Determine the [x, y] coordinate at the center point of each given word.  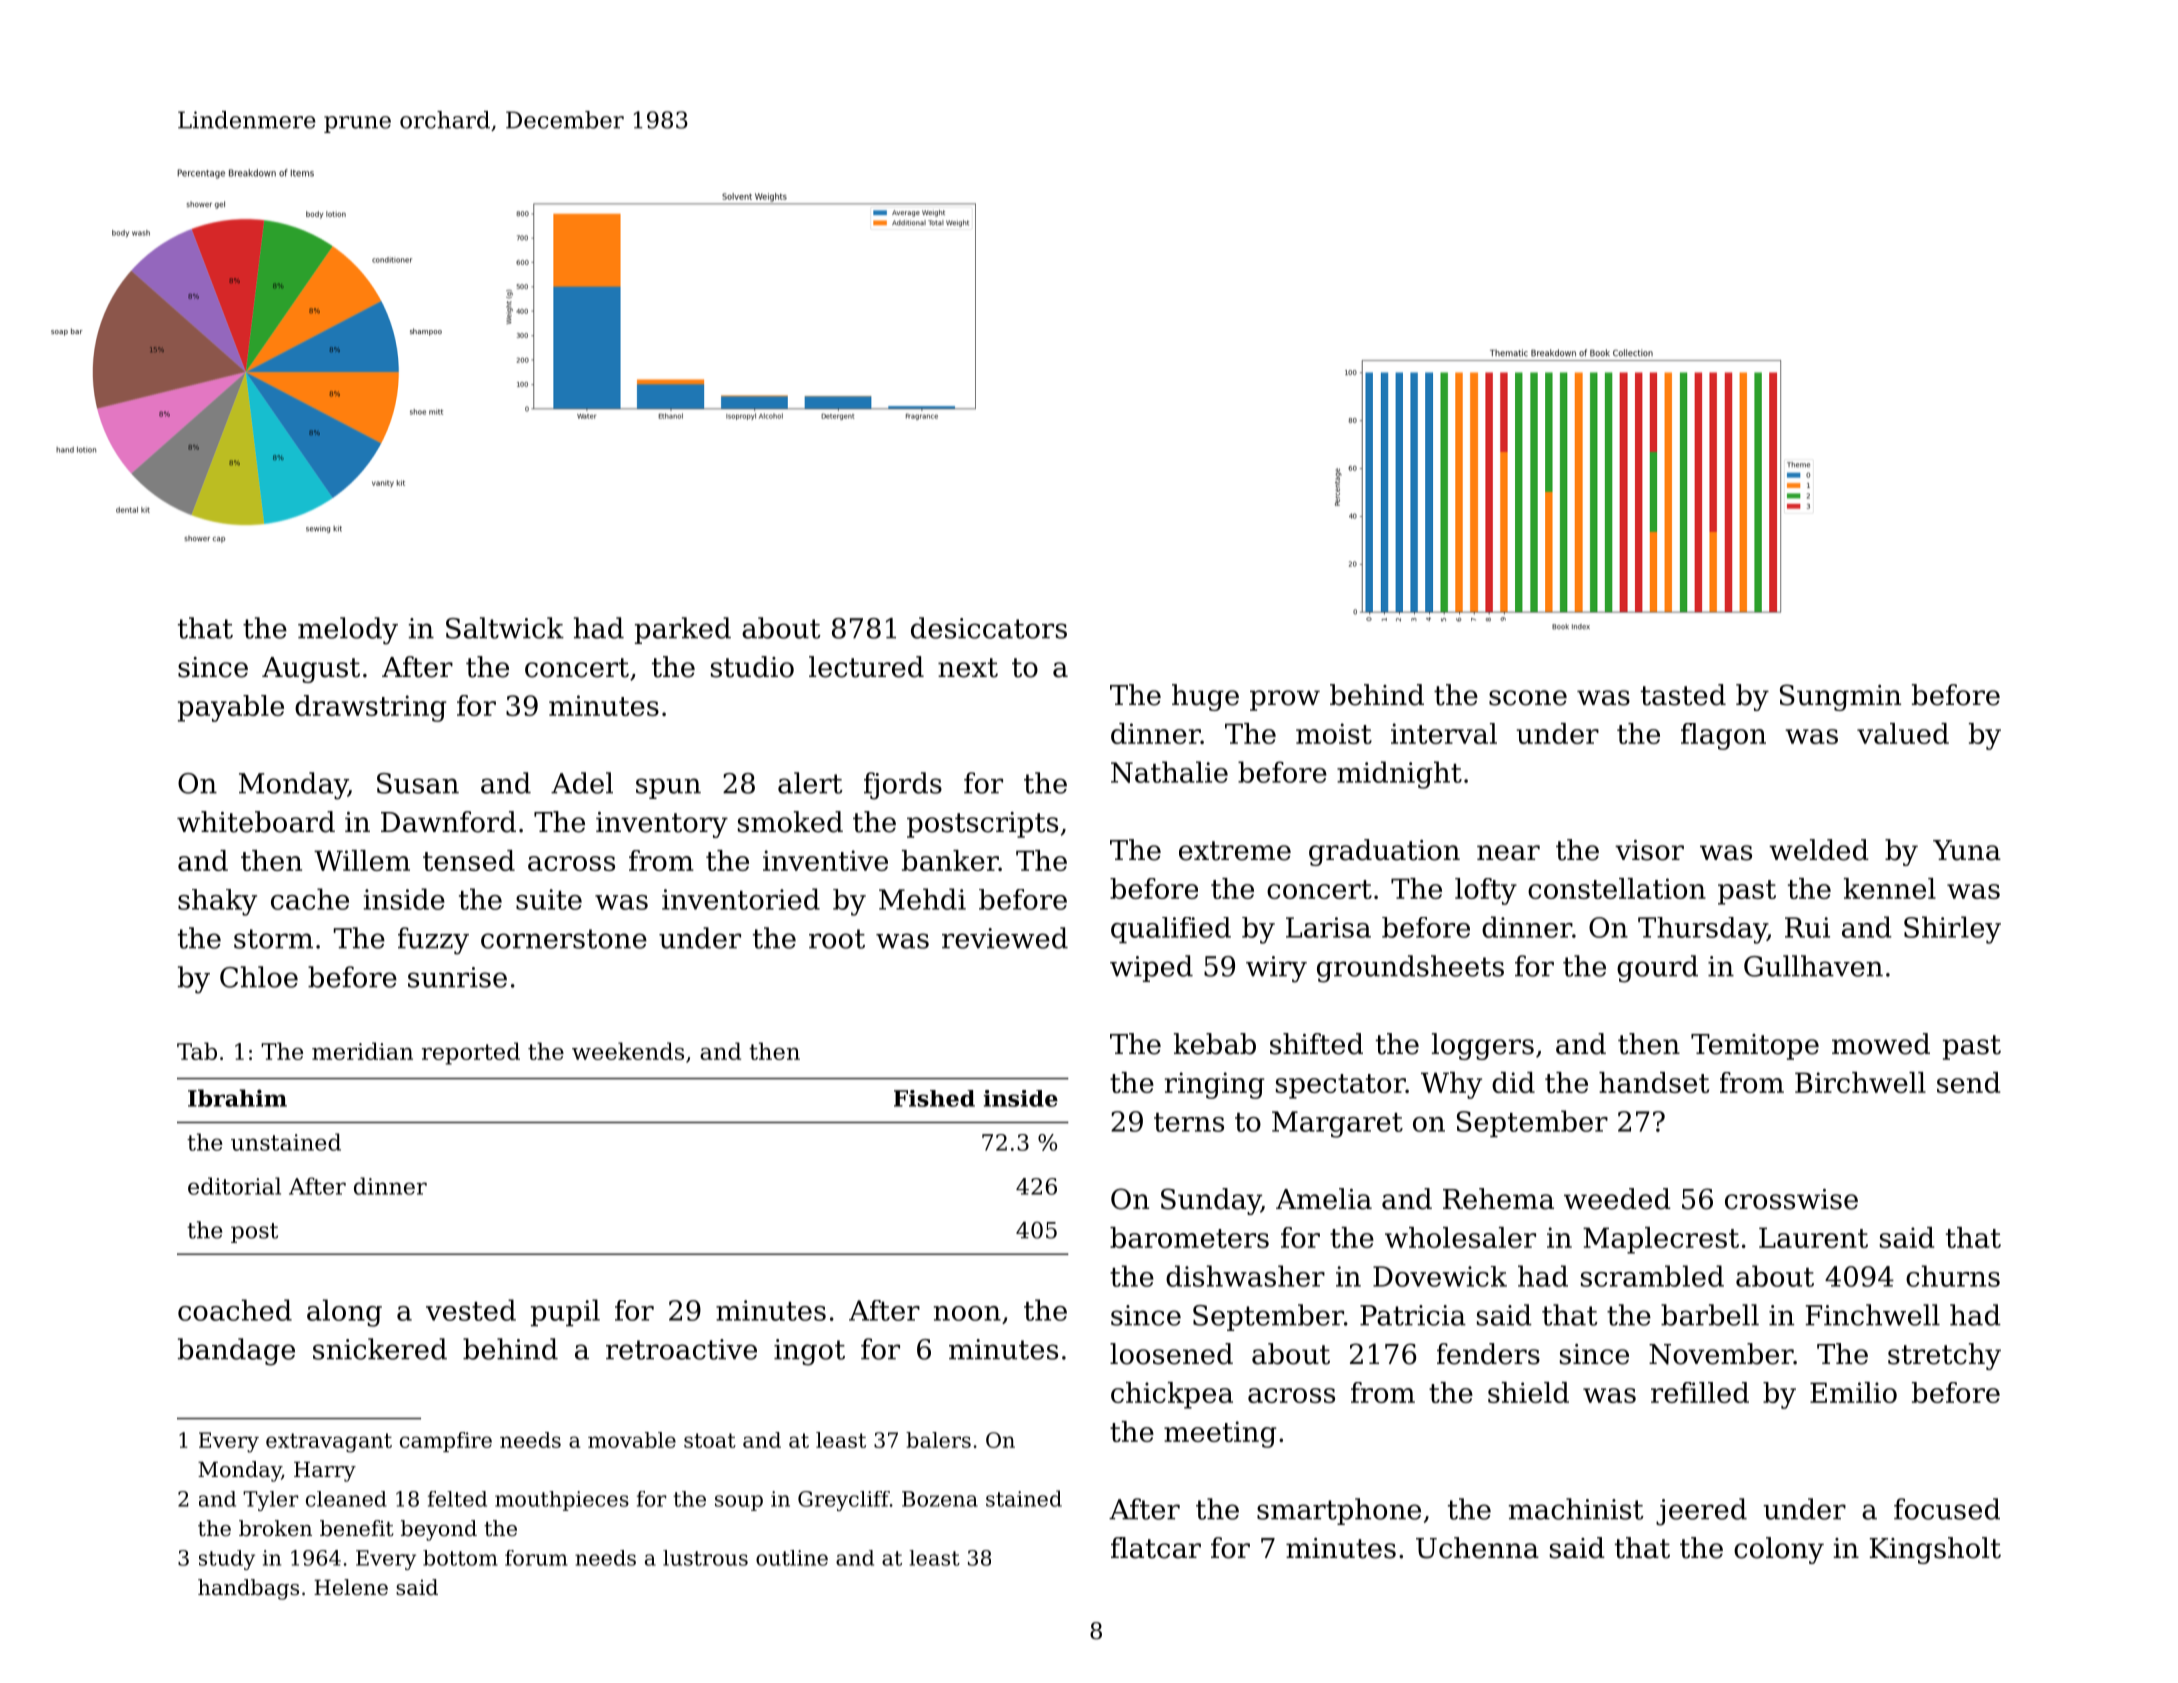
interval [1444, 733]
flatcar [1156, 1548]
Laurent [1813, 1237]
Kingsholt [1935, 1550]
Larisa [1328, 927]
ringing [1215, 1085]
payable [231, 708]
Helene [351, 1587]
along [344, 1313]
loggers [1483, 1046]
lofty [1486, 891]
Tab [197, 1051]
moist [1334, 733]
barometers [1189, 1237]
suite [549, 899]
